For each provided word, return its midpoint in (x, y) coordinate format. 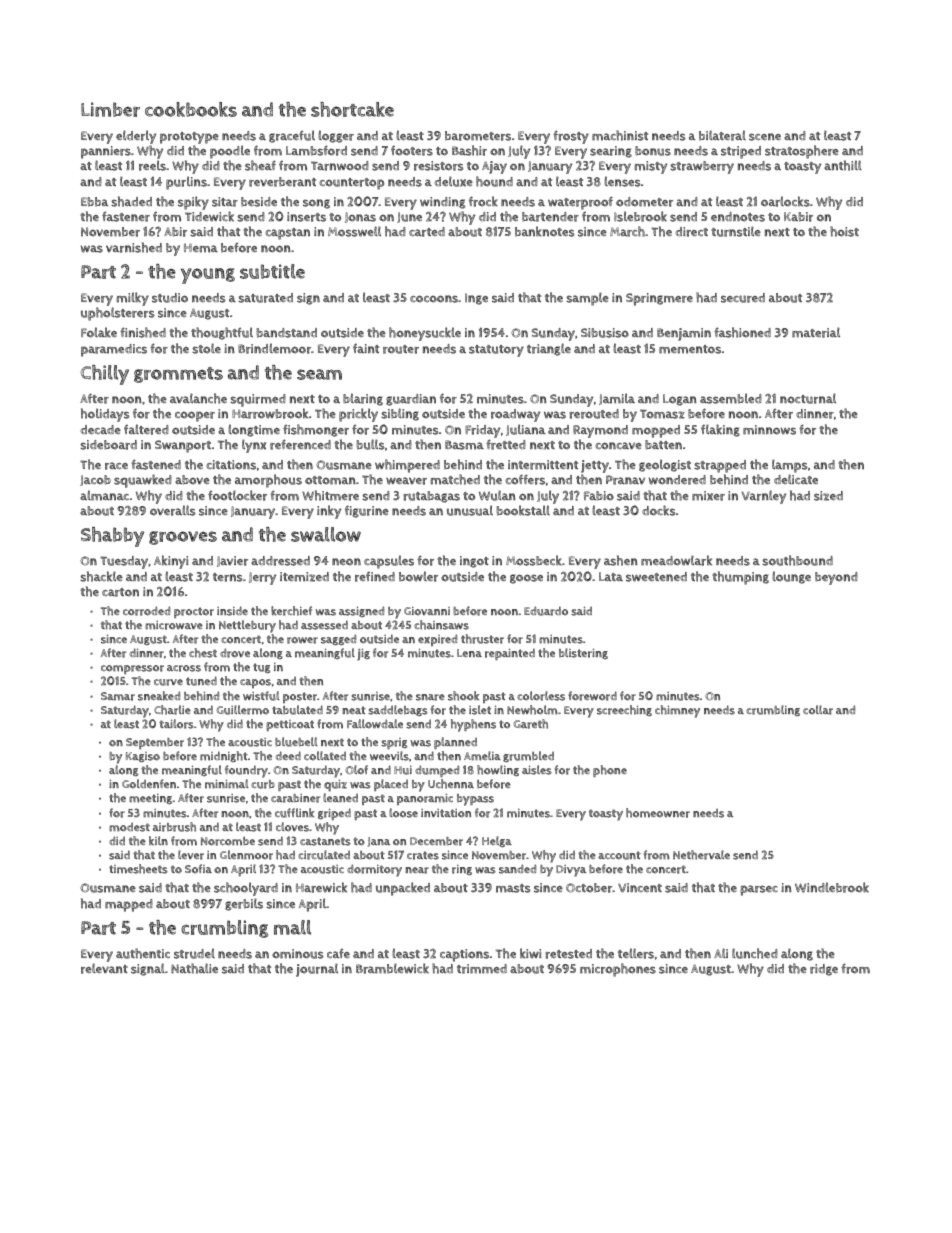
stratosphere (802, 152)
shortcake (352, 109)
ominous (298, 954)
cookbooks (191, 109)
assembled (731, 398)
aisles (537, 770)
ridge (824, 970)
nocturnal (808, 398)
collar (818, 710)
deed (288, 755)
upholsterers (118, 314)
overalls (173, 510)
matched (455, 479)
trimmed (482, 969)
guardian (411, 400)
